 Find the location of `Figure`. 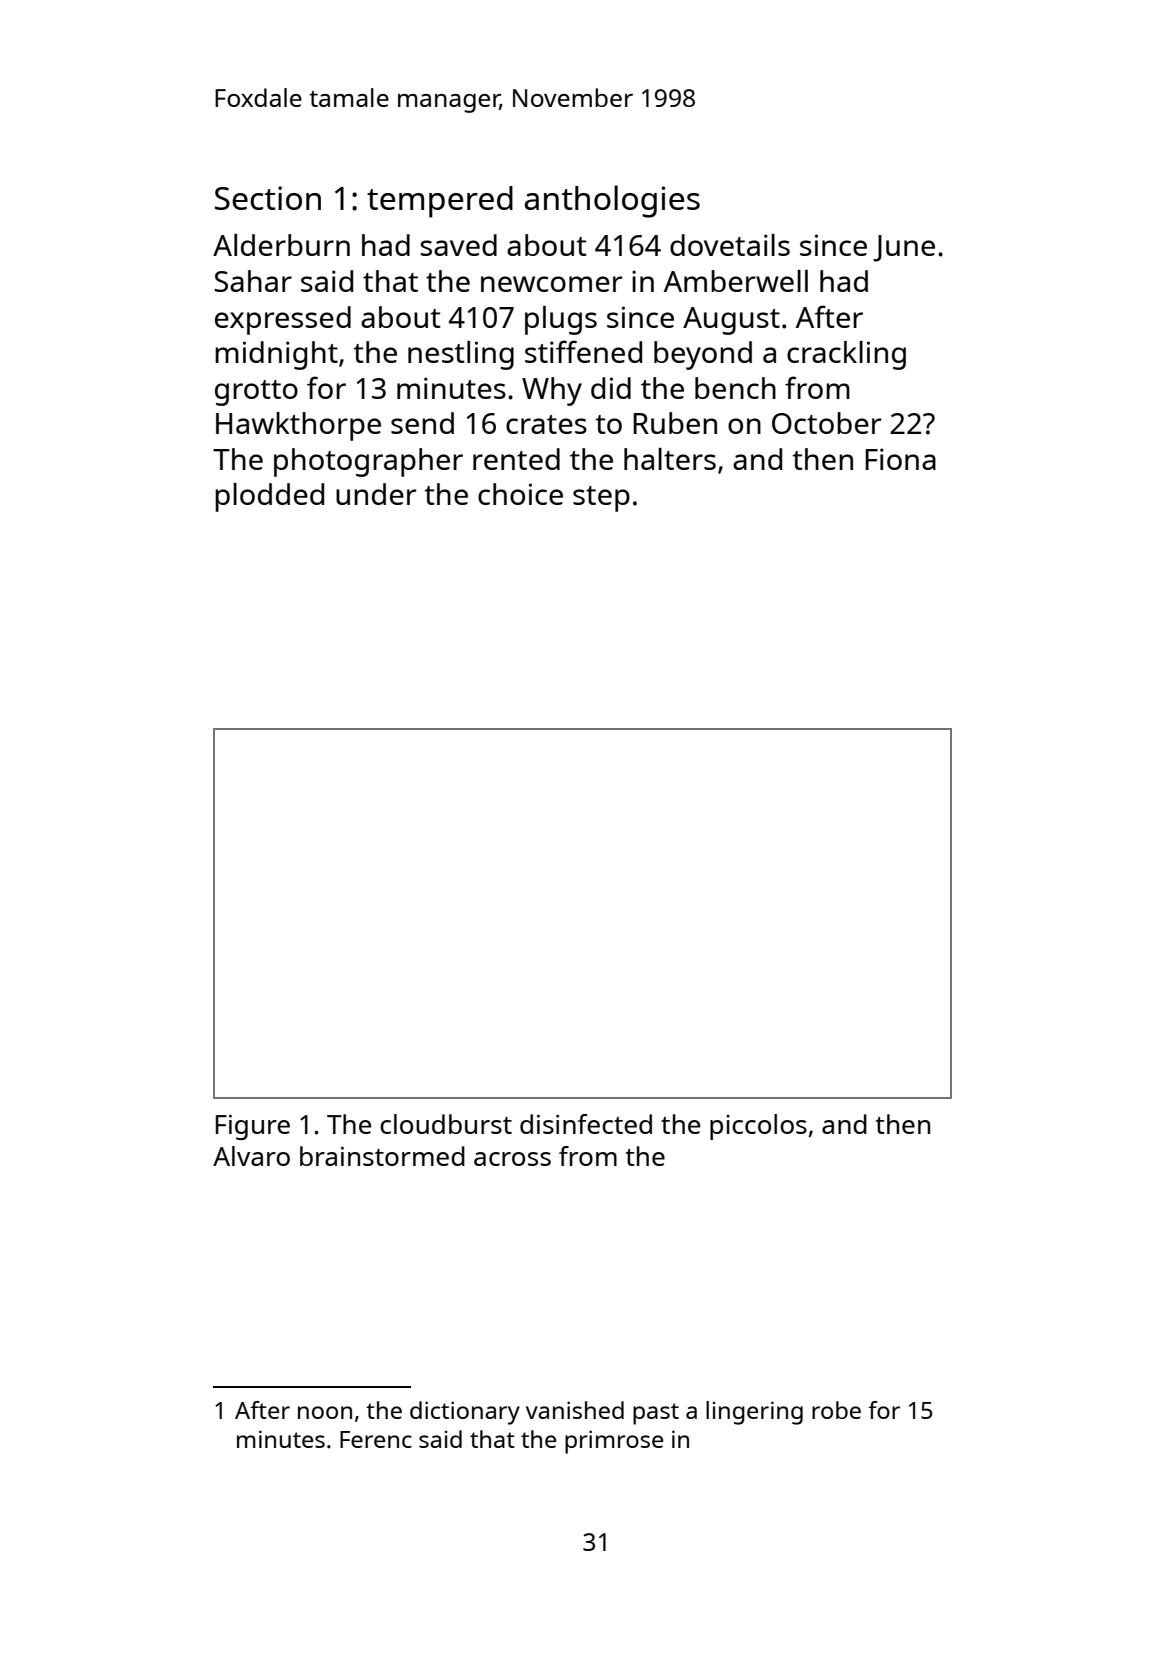

Figure is located at coordinates (253, 1127).
